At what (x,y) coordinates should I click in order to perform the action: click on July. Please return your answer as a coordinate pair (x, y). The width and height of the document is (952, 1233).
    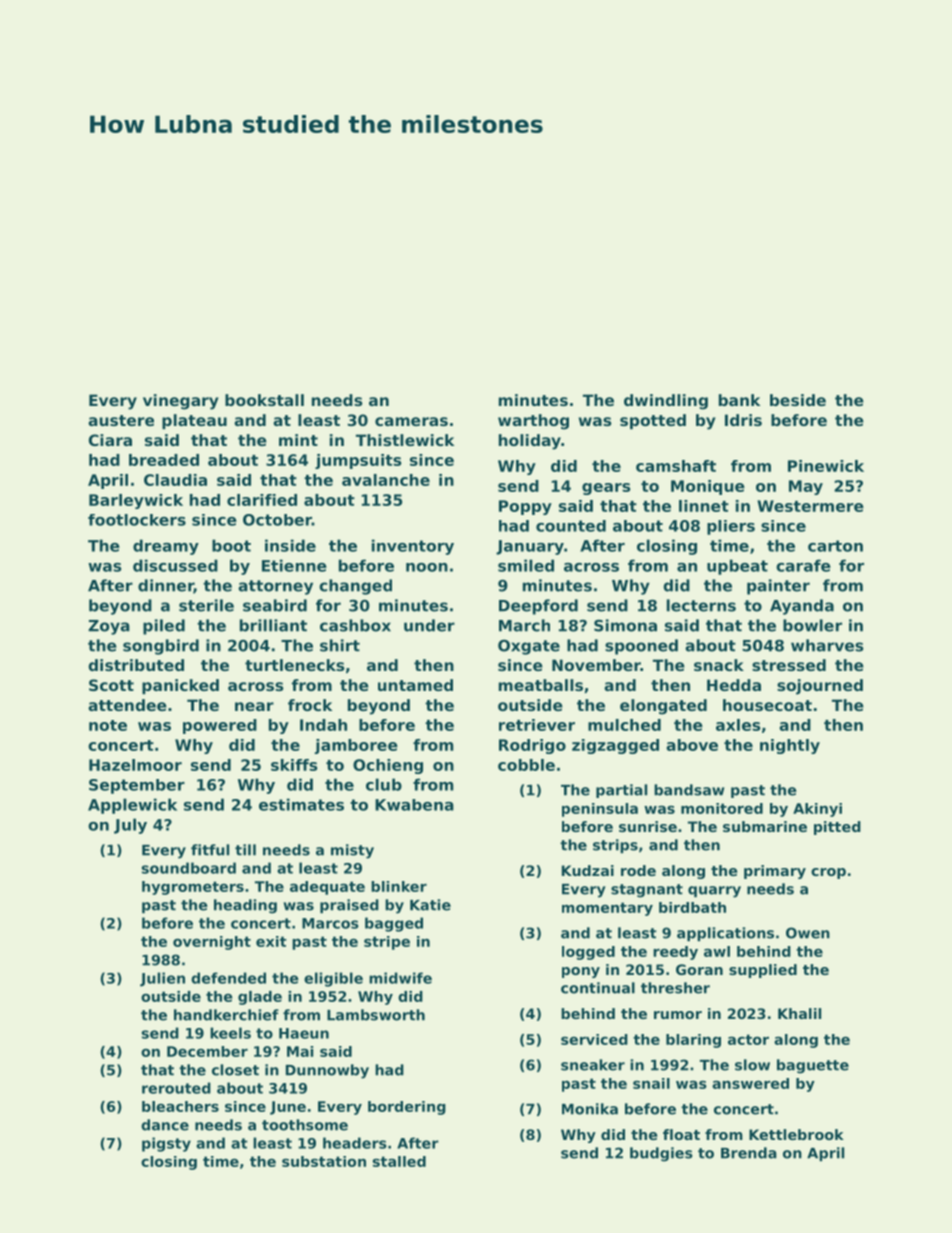
    Looking at the image, I should click on (130, 826).
